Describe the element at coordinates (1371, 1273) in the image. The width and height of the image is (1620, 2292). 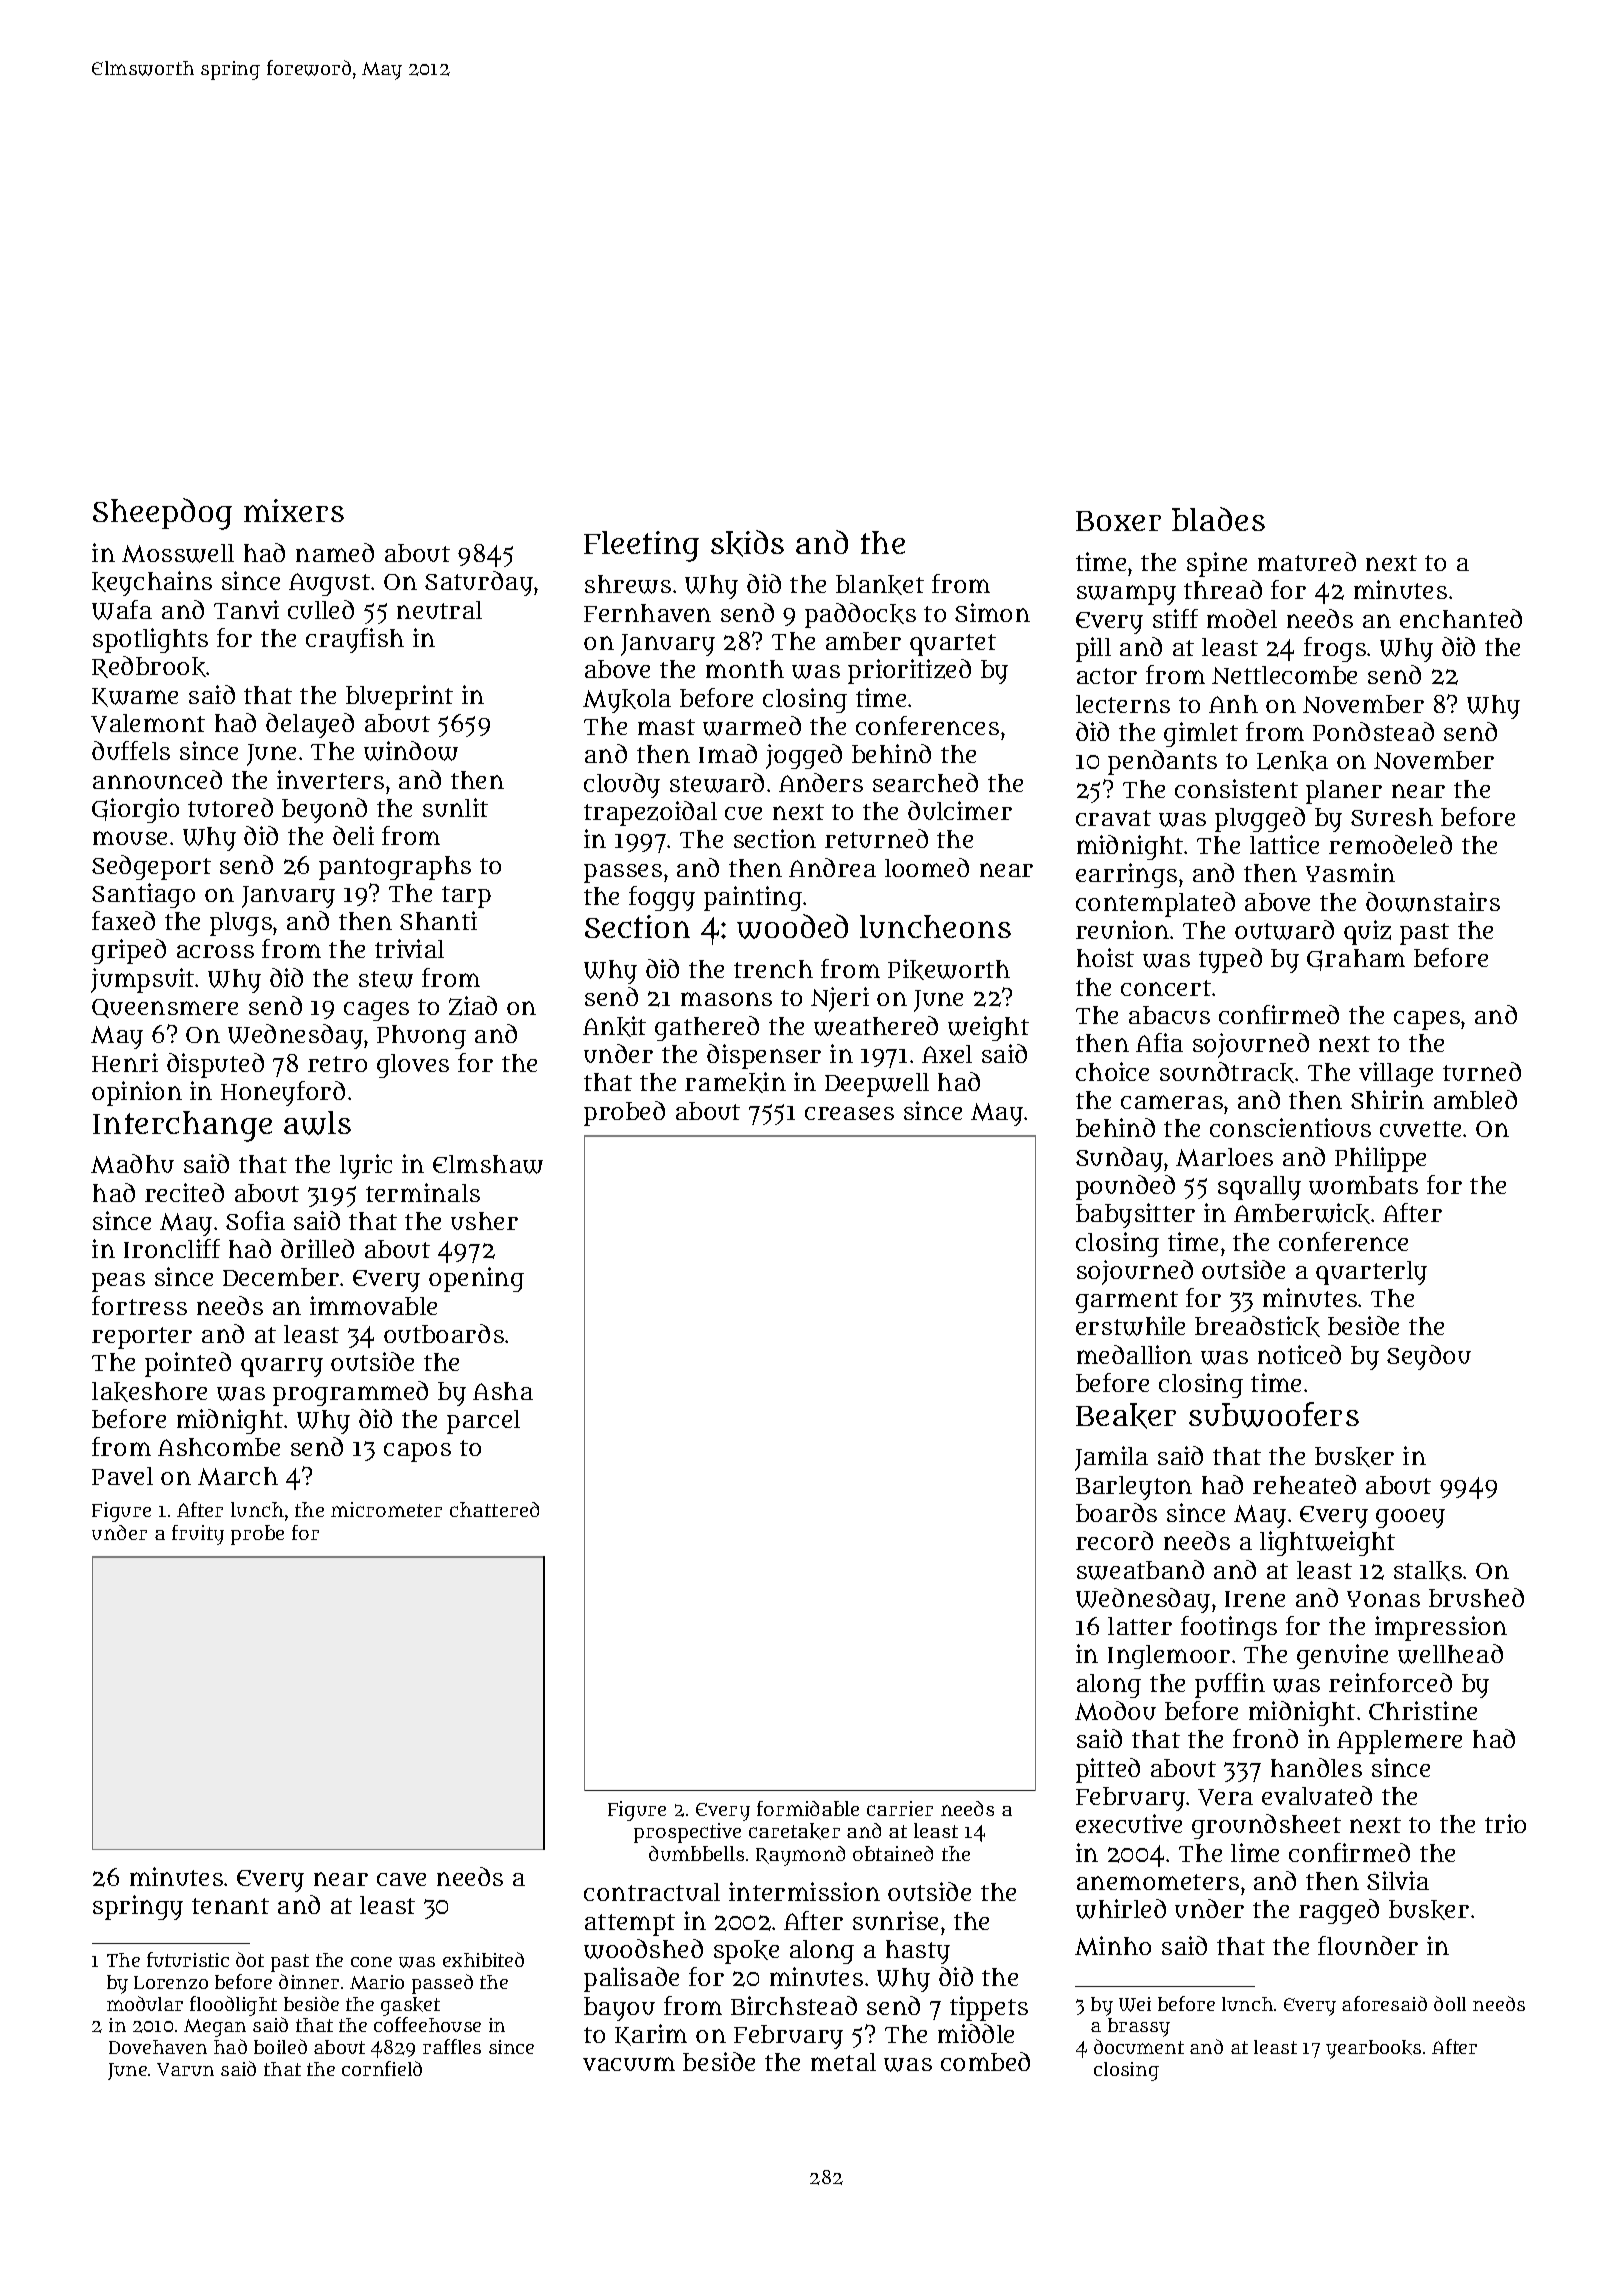
I see `quarterly` at that location.
